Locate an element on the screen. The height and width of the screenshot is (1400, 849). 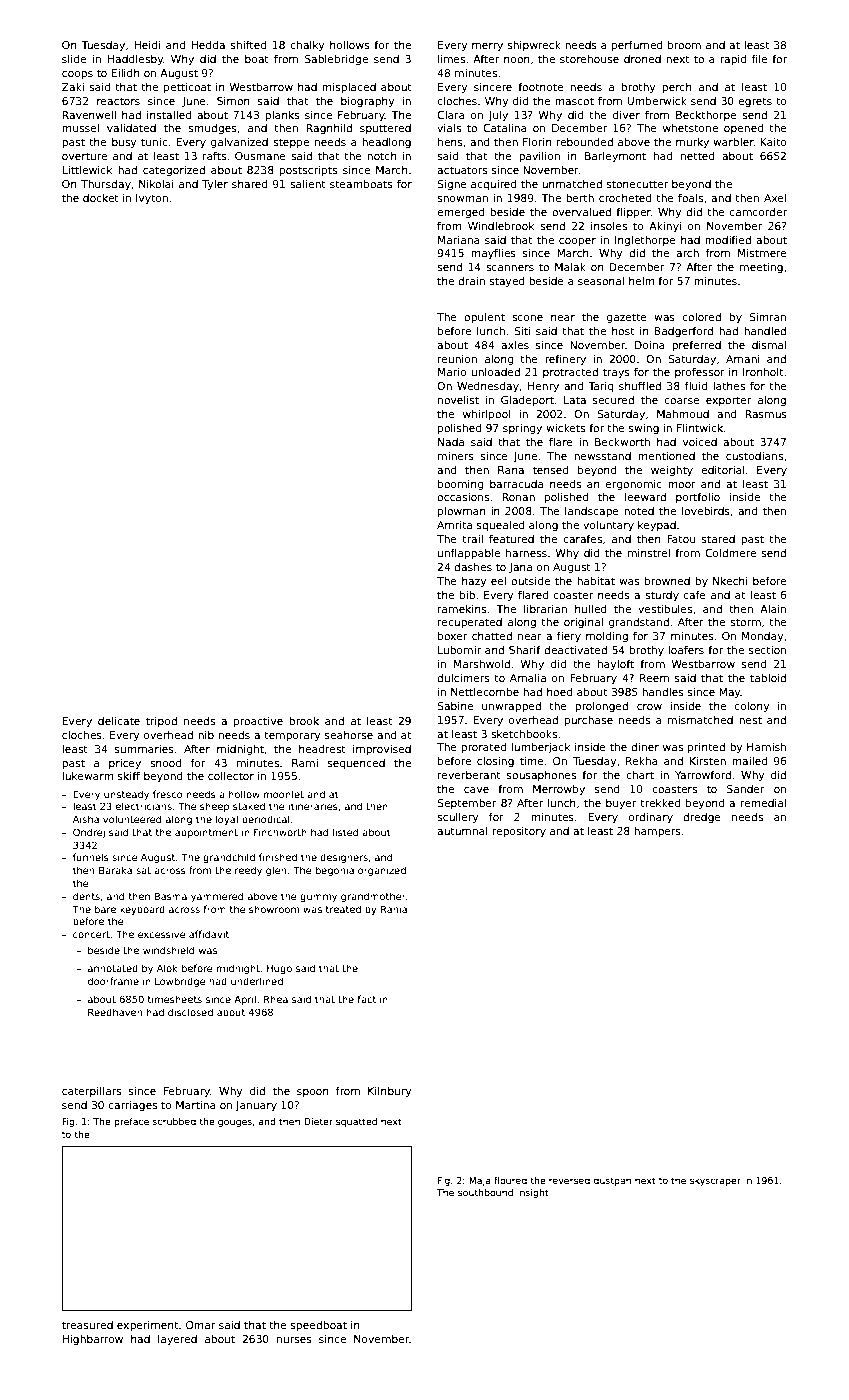
file is located at coordinates (760, 59).
